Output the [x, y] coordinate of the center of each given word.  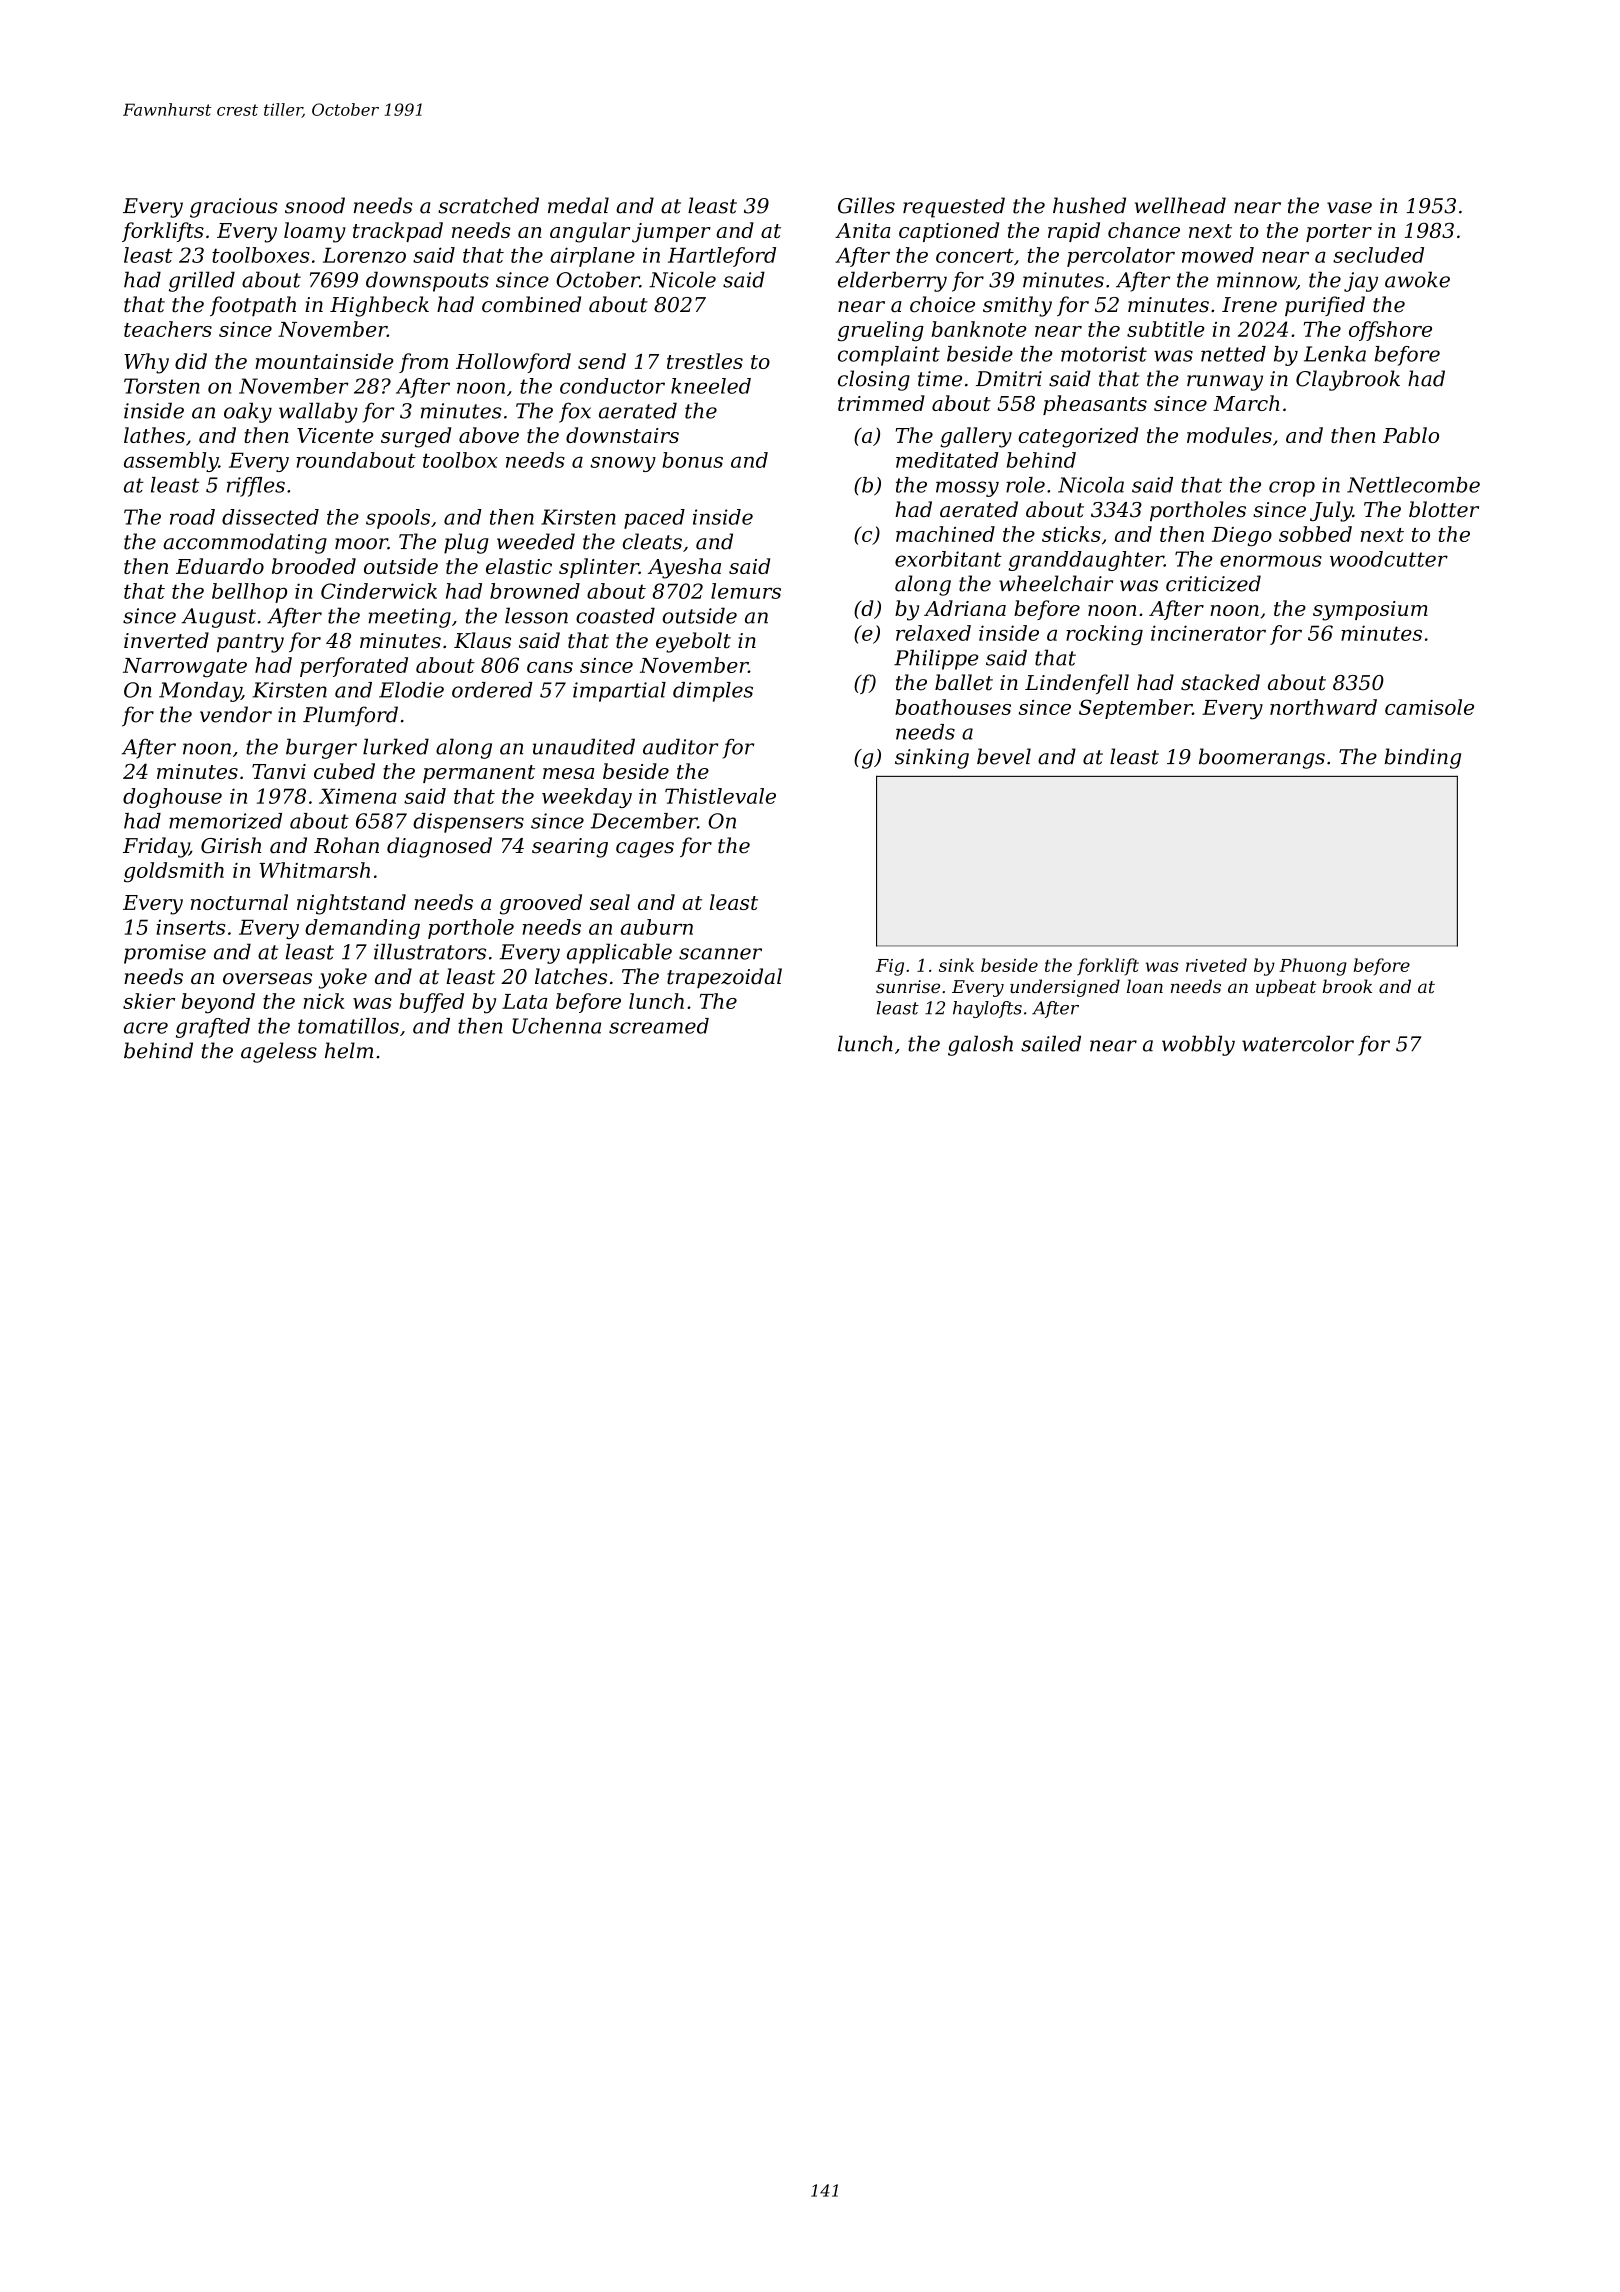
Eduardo [220, 566]
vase [1349, 208]
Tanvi [279, 771]
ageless [279, 1052]
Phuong [1313, 967]
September [1135, 709]
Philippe [936, 659]
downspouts [427, 281]
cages [645, 850]
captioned [949, 232]
